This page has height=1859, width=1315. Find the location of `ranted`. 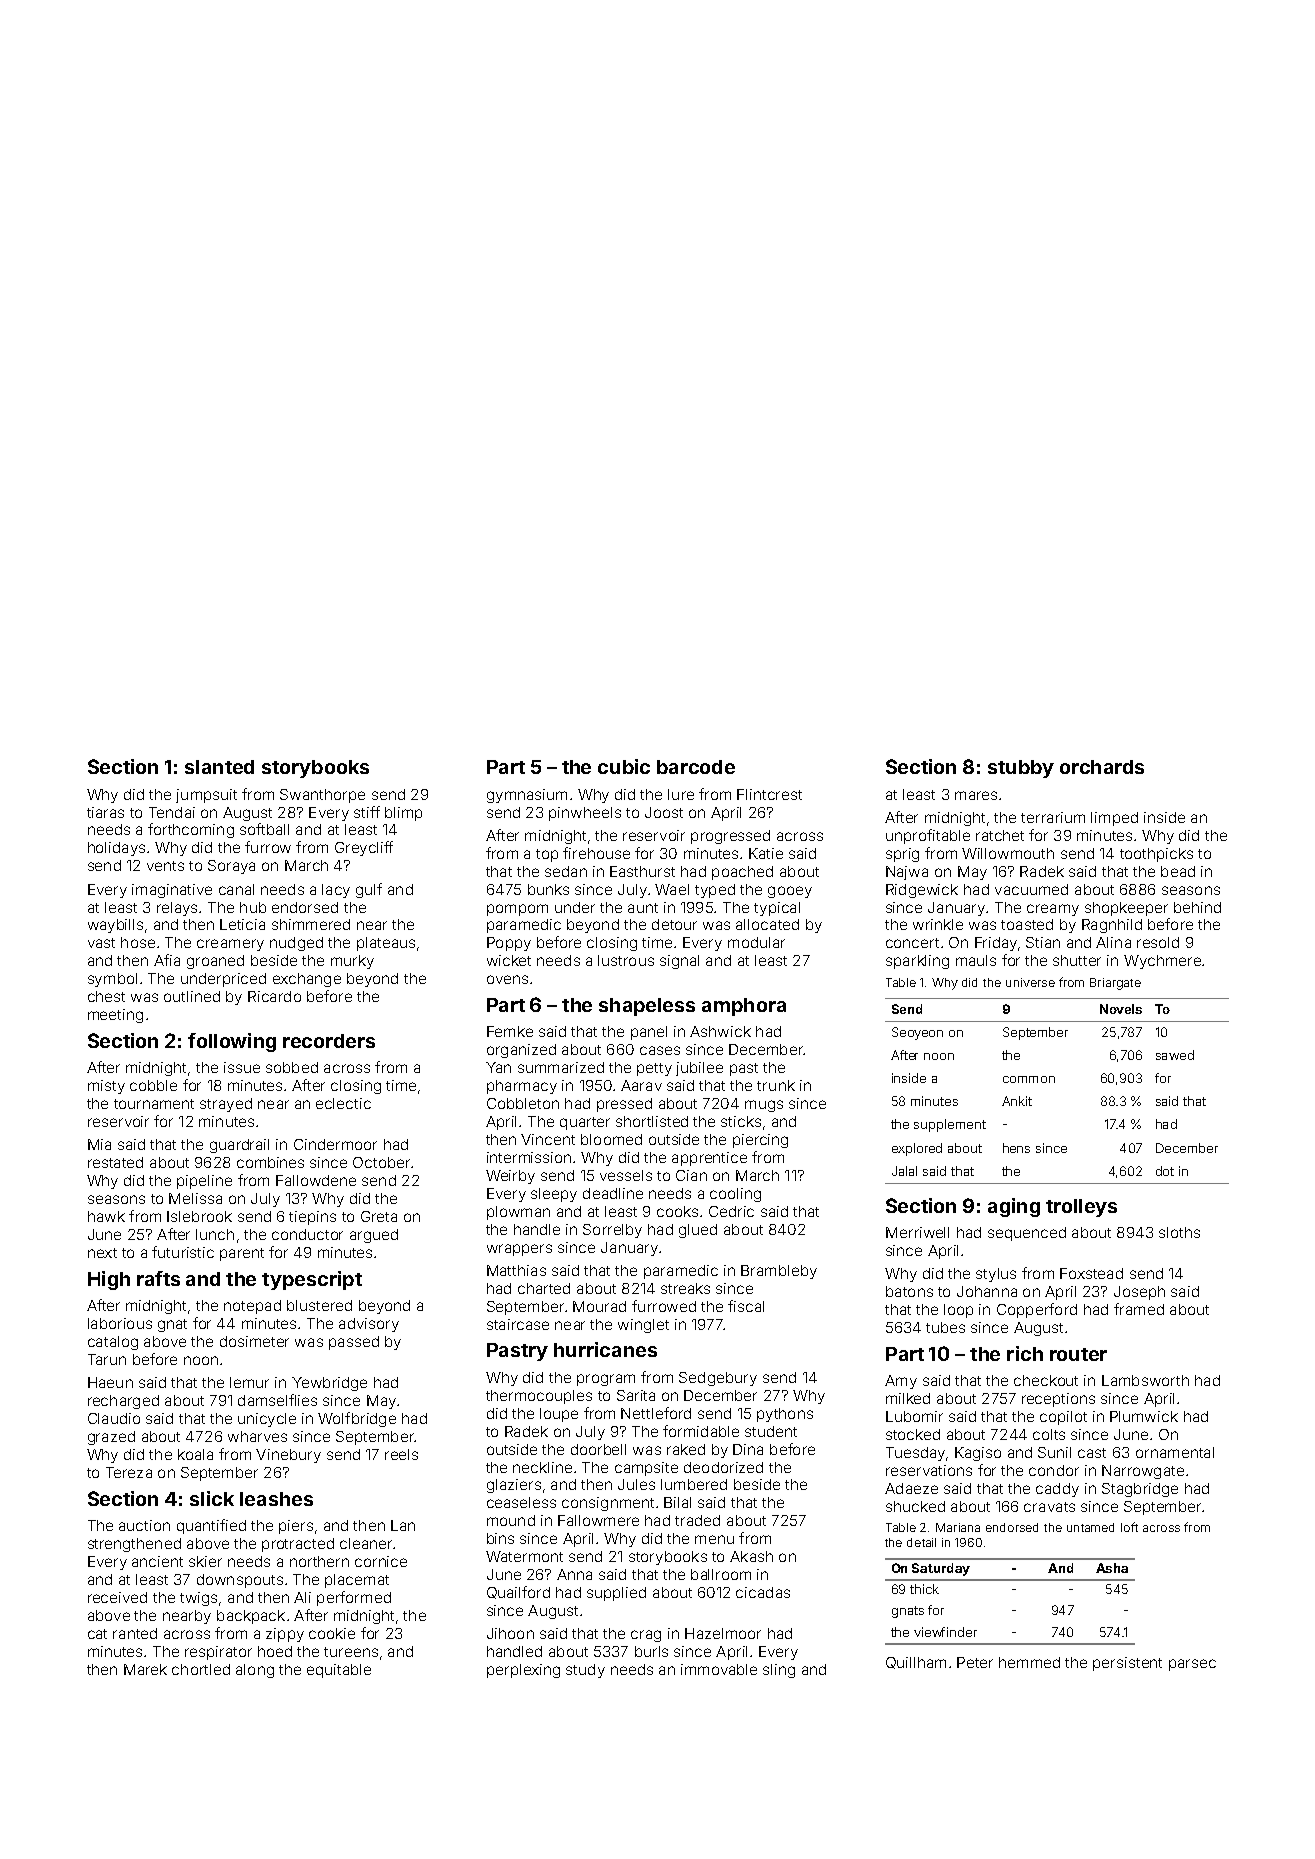

ranted is located at coordinates (135, 1633).
